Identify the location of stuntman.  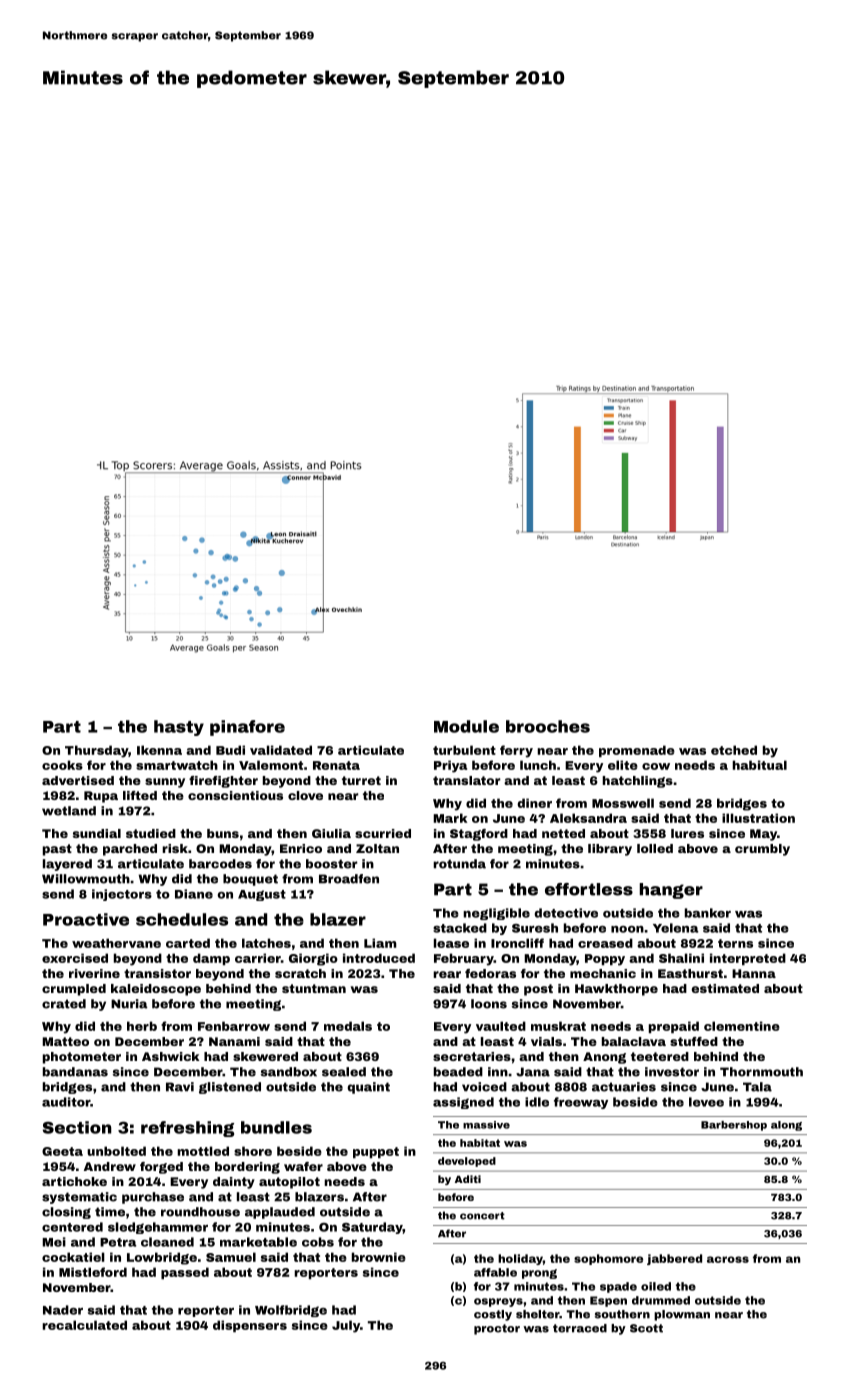
(314, 988).
